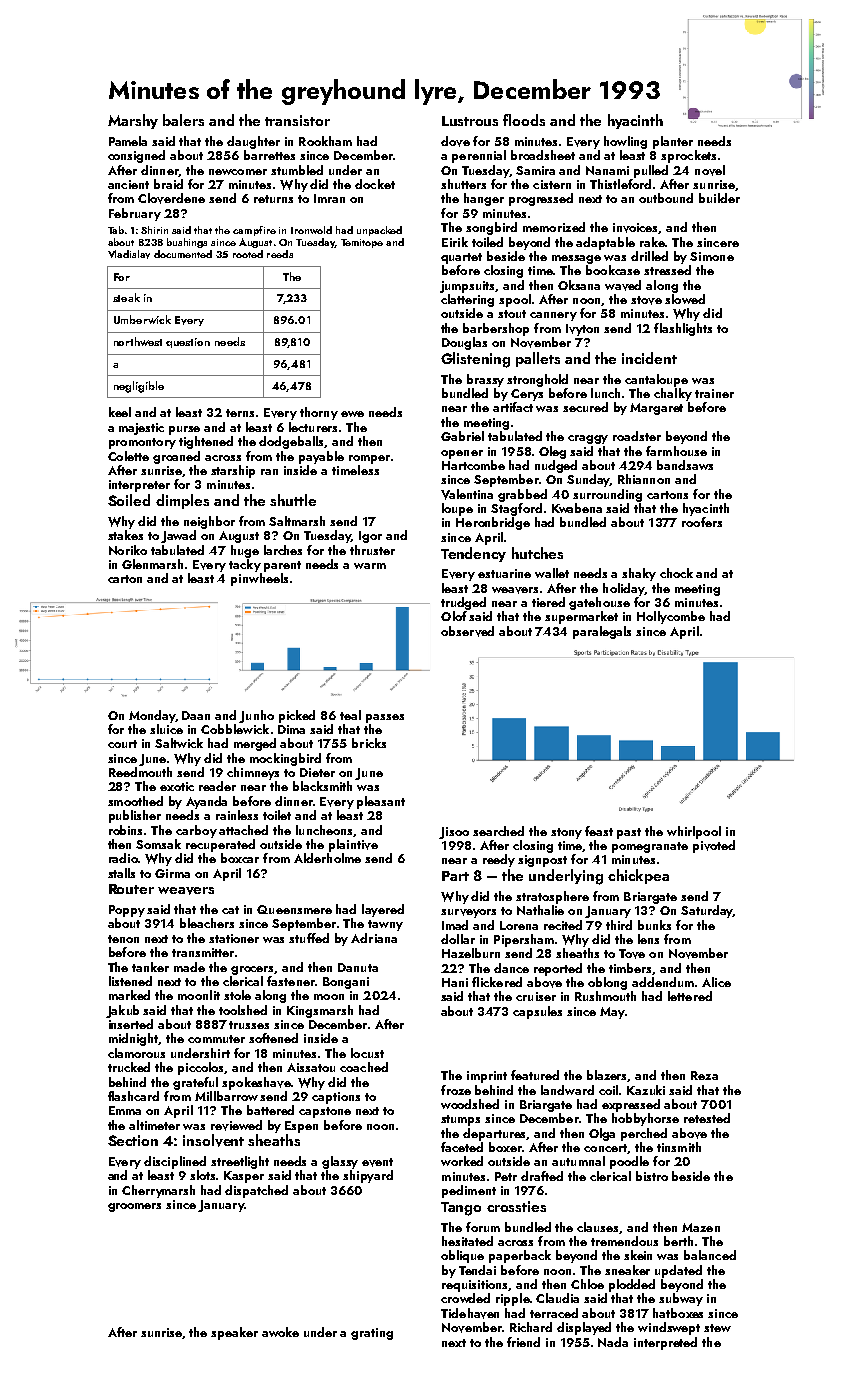 Image resolution: width=849 pixels, height=1400 pixels. What do you see at coordinates (297, 120) in the screenshot?
I see `transistor` at bounding box center [297, 120].
